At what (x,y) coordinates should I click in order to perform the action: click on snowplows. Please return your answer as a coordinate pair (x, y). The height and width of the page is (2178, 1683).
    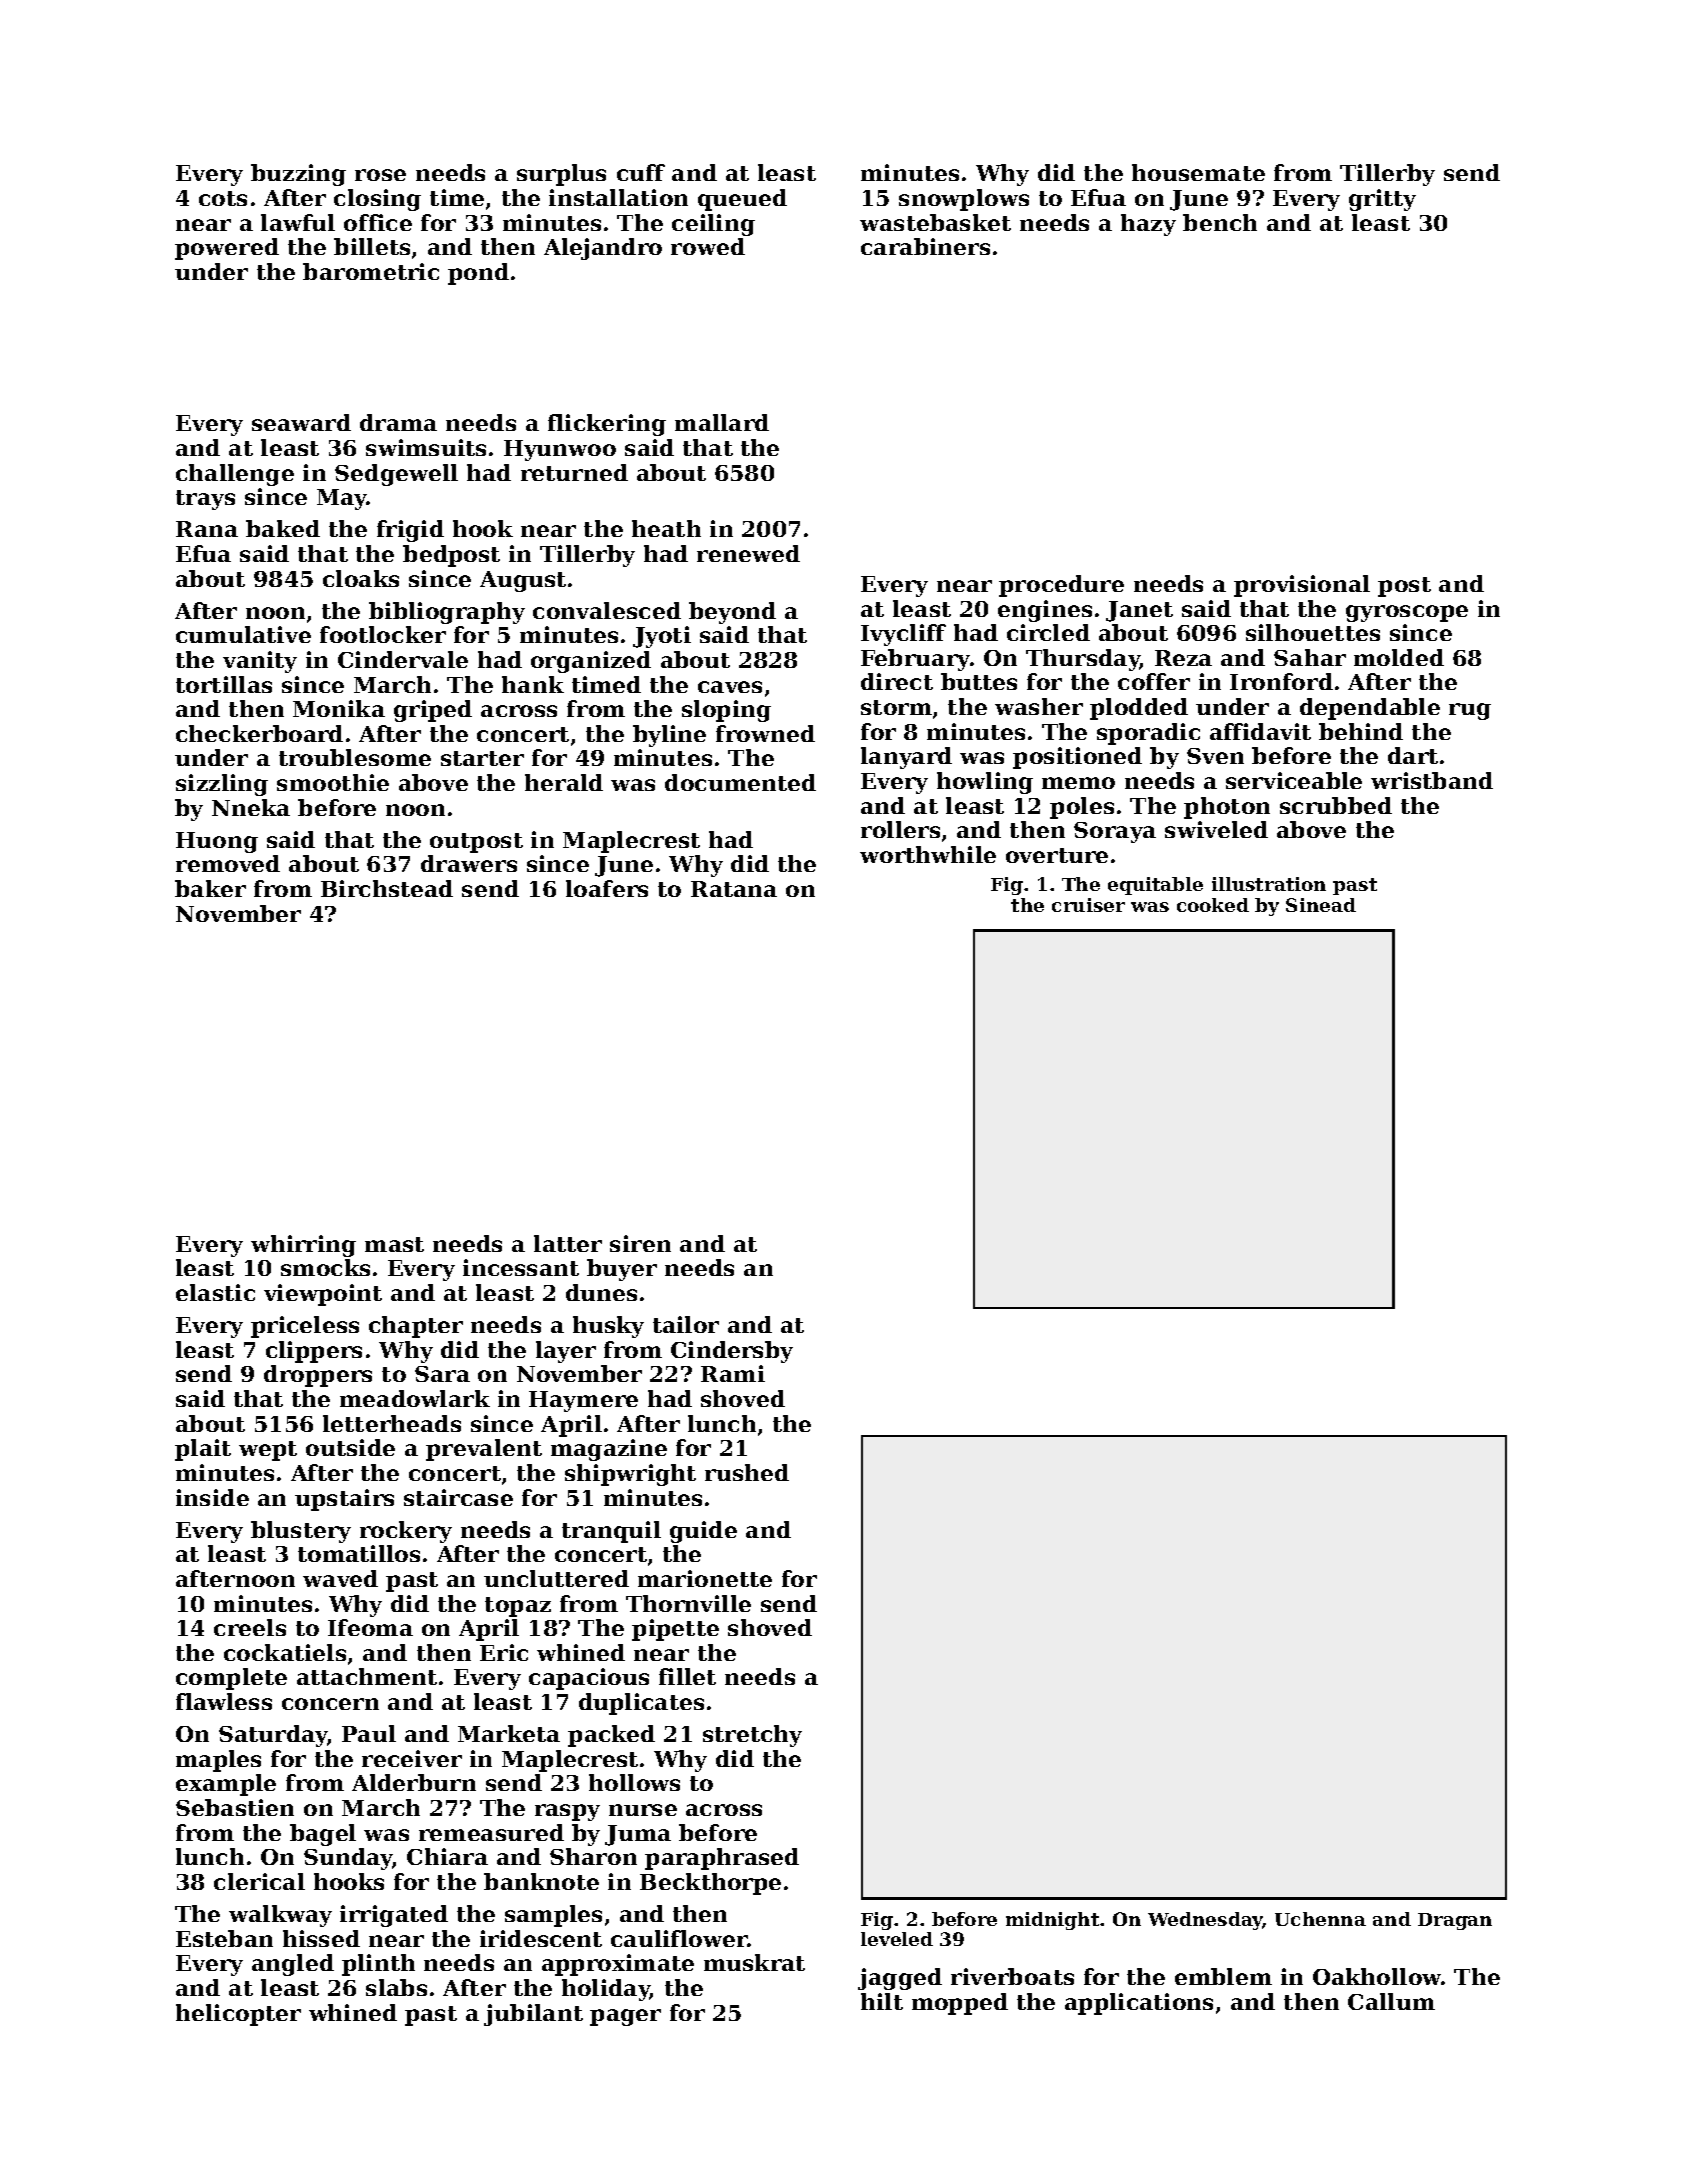
    Looking at the image, I should click on (964, 200).
